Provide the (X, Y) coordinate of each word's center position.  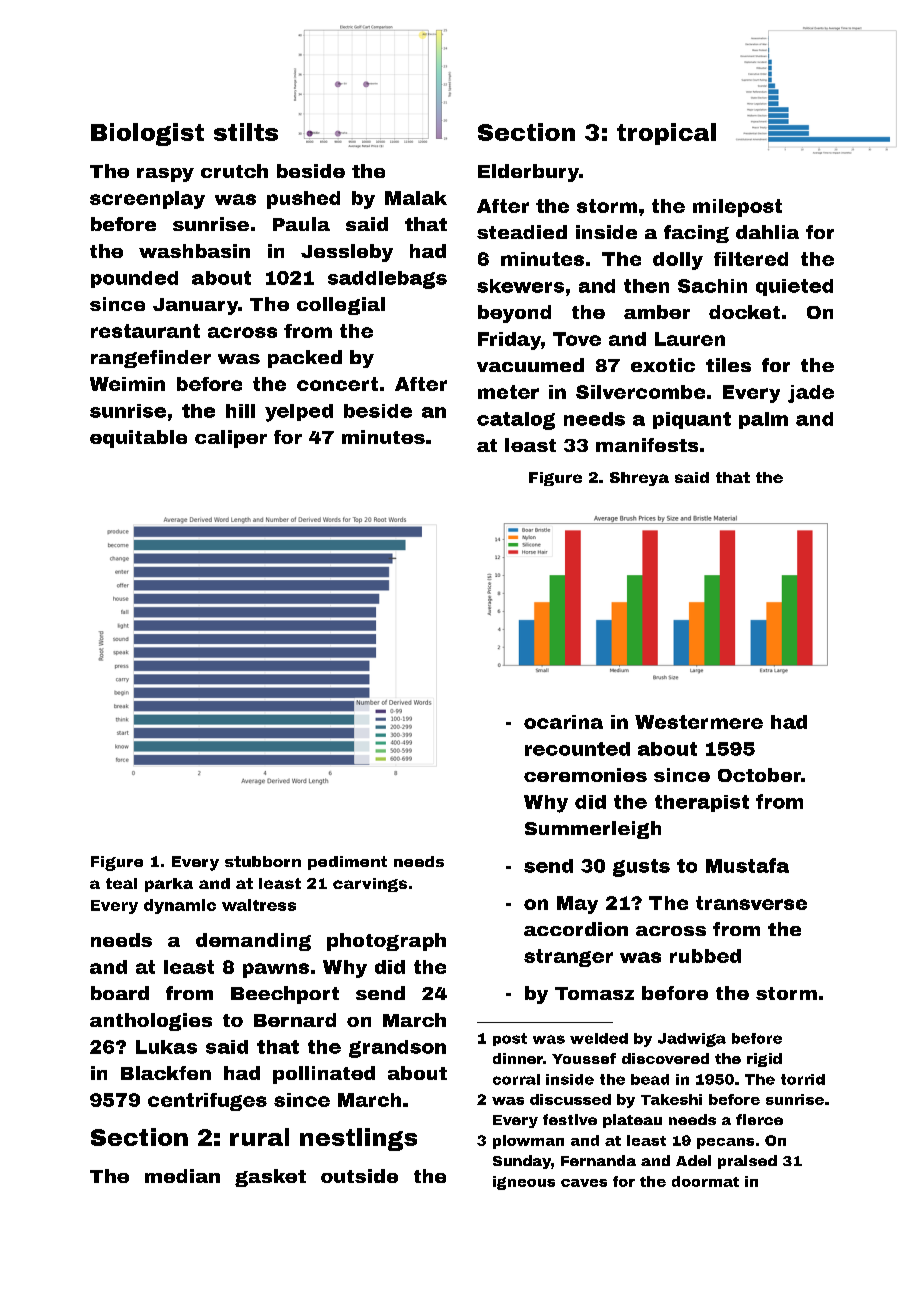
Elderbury (528, 173)
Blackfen (166, 1073)
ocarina (563, 722)
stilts (246, 132)
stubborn (263, 861)
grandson (397, 1049)
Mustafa (747, 865)
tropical (666, 134)
